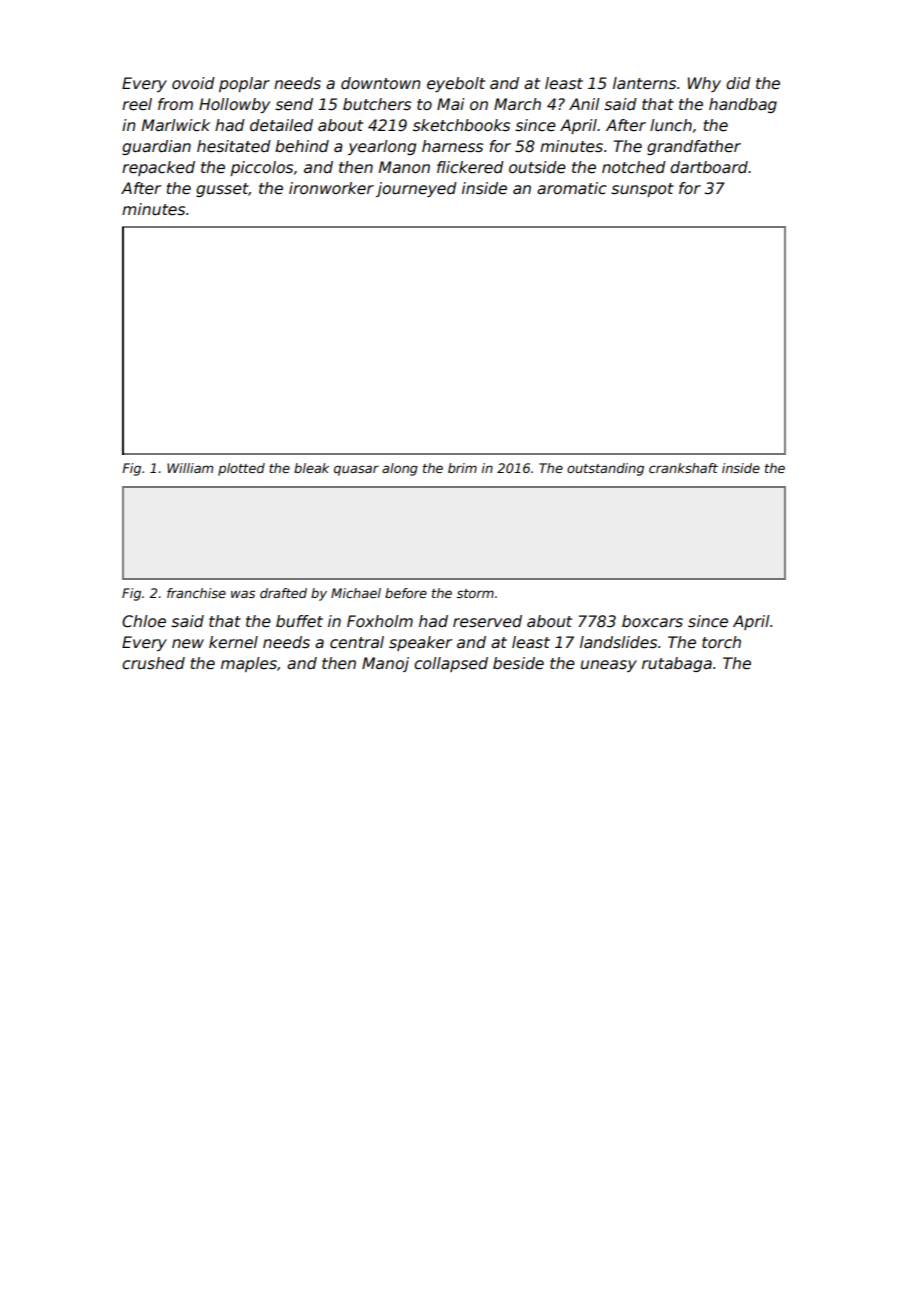  I want to click on maples, so click(249, 664).
